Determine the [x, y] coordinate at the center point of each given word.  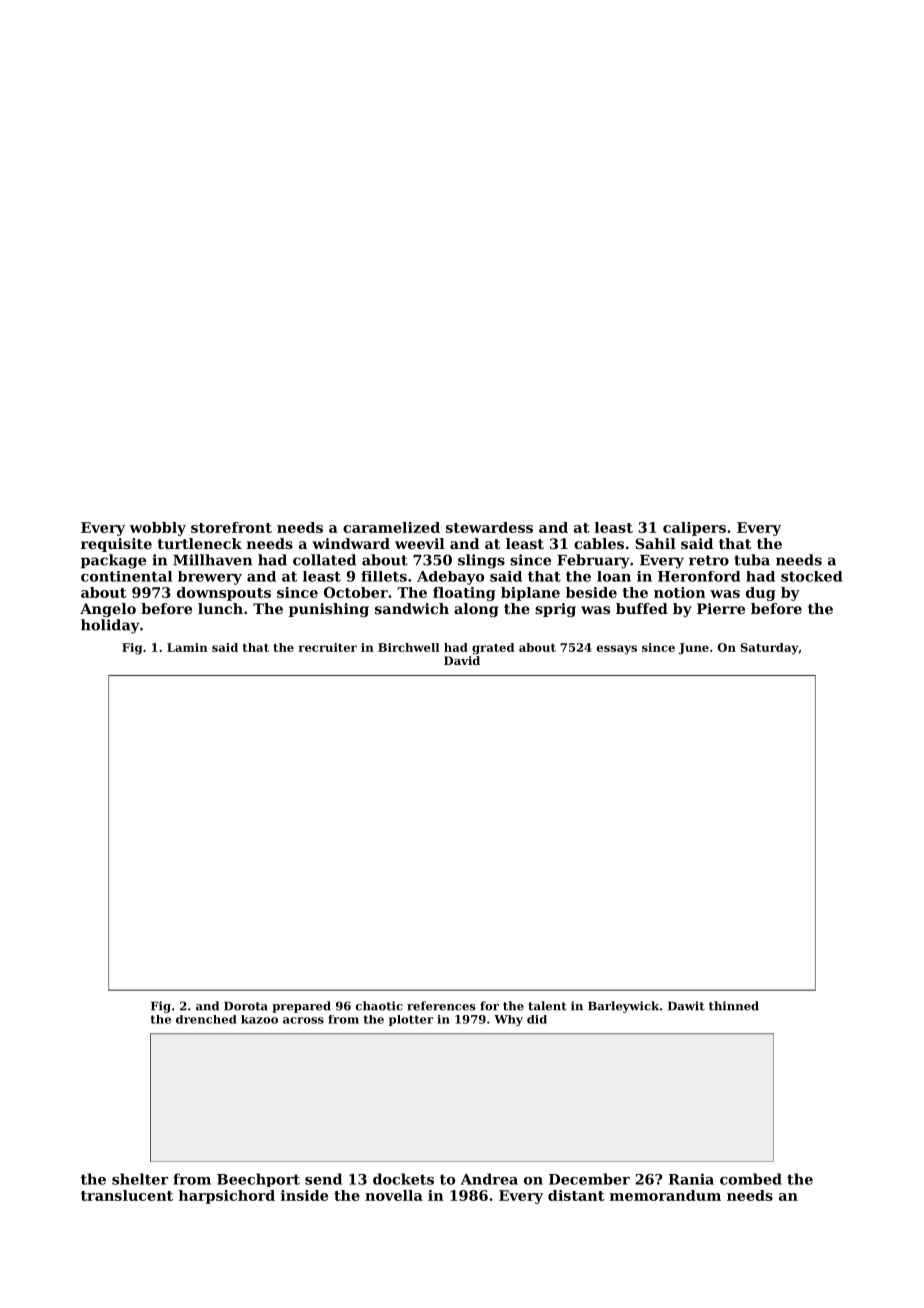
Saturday [769, 649]
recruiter [328, 647]
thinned [734, 1006]
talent [547, 1006]
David [462, 660]
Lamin [187, 647]
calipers [694, 529]
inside [304, 1195]
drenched [206, 1019]
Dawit [686, 1006]
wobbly [157, 529]
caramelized [391, 527]
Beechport [258, 1180]
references [441, 1006]
